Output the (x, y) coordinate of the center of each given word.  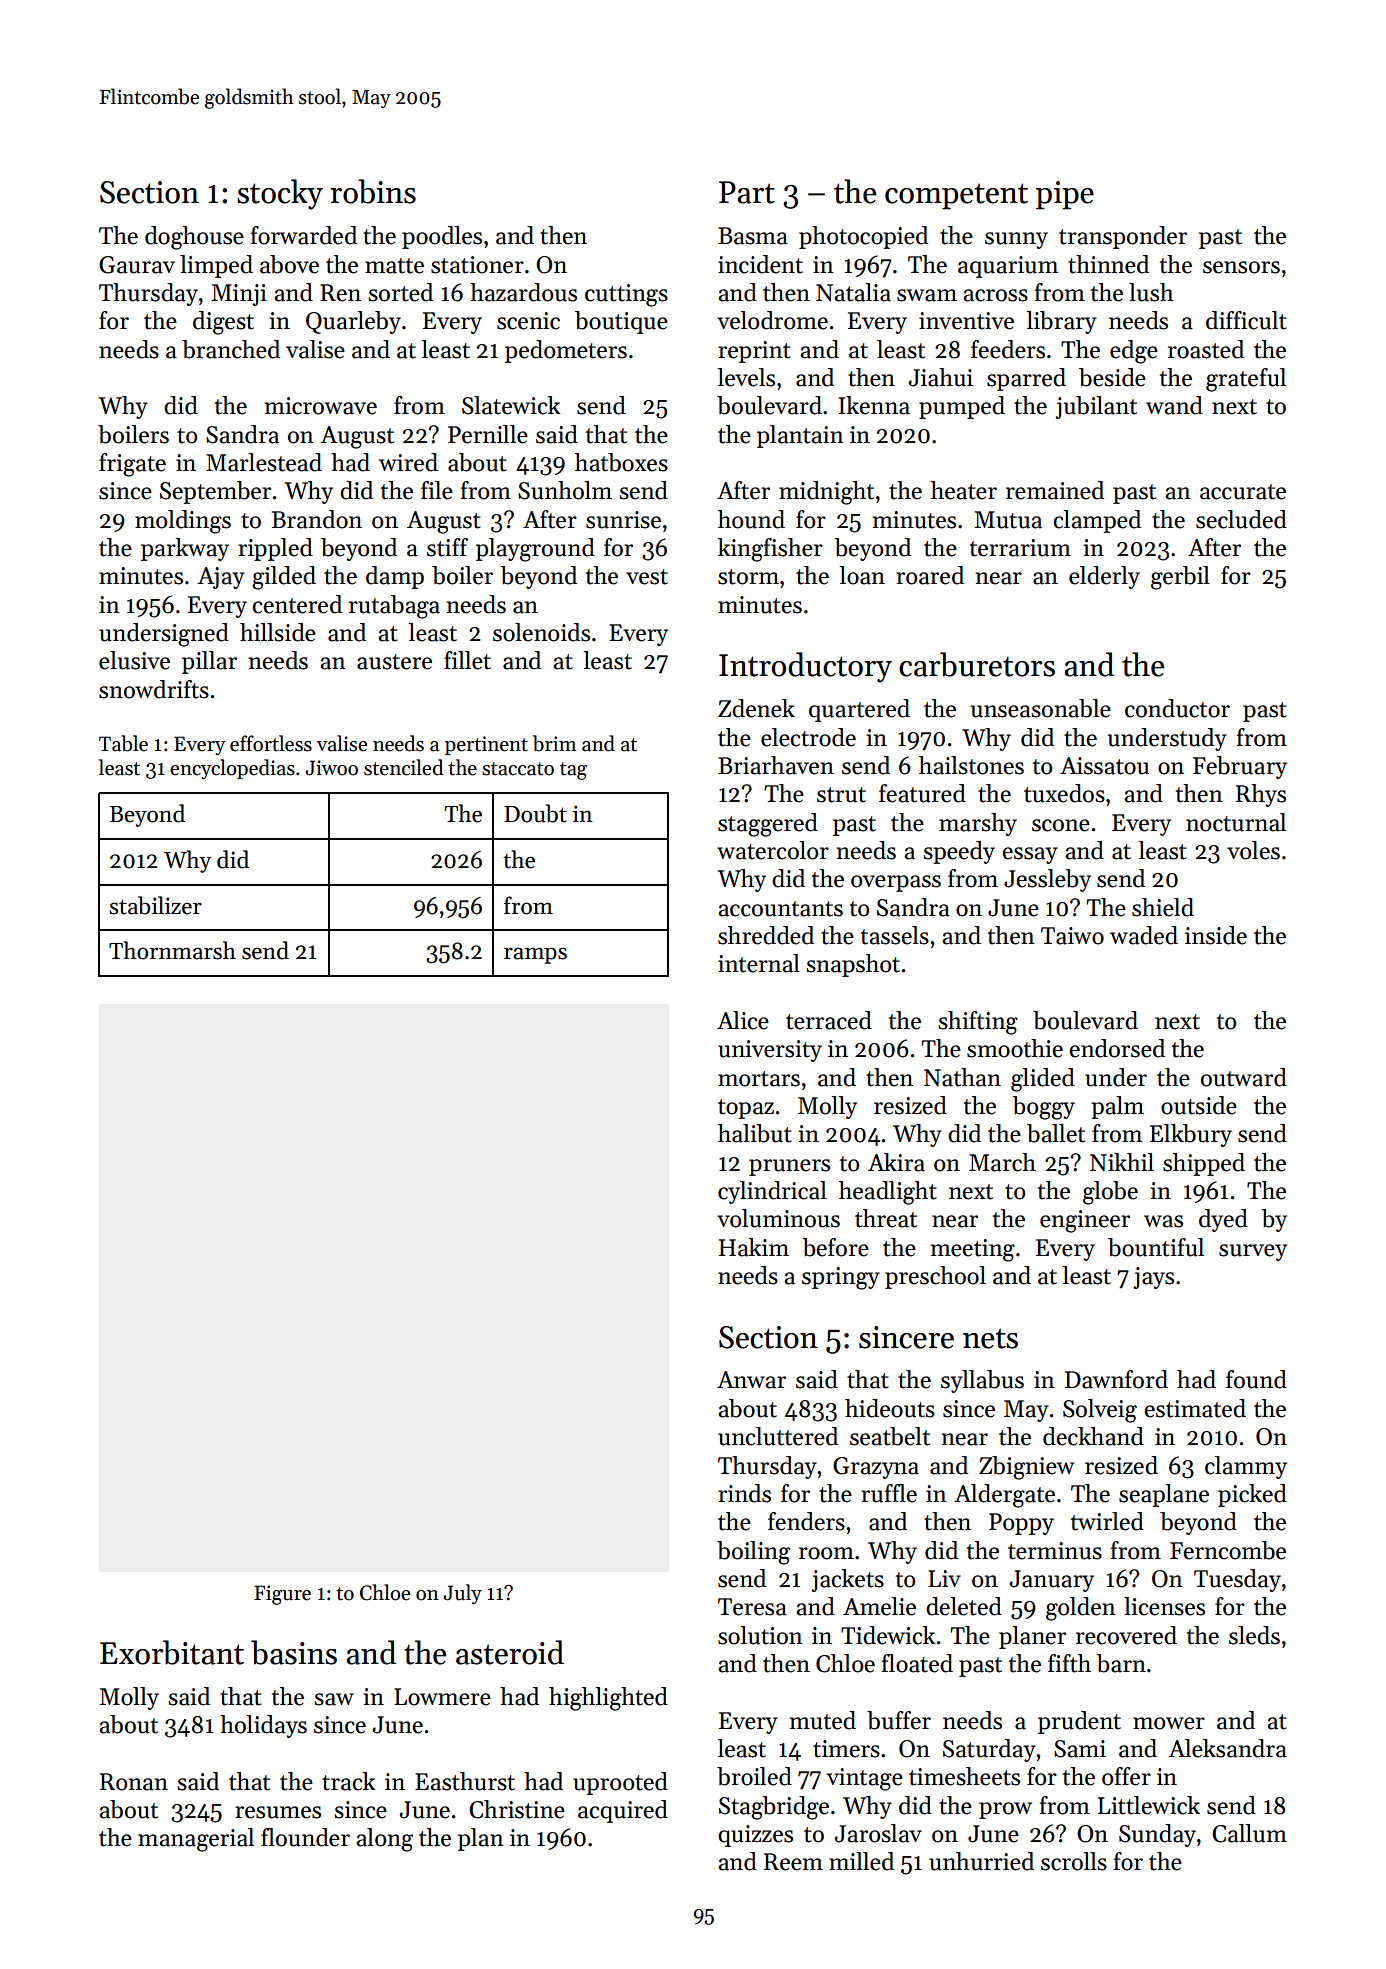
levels (746, 377)
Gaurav (137, 265)
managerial (196, 1840)
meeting (973, 1250)
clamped (1097, 521)
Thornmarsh (172, 950)
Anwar (751, 1380)
